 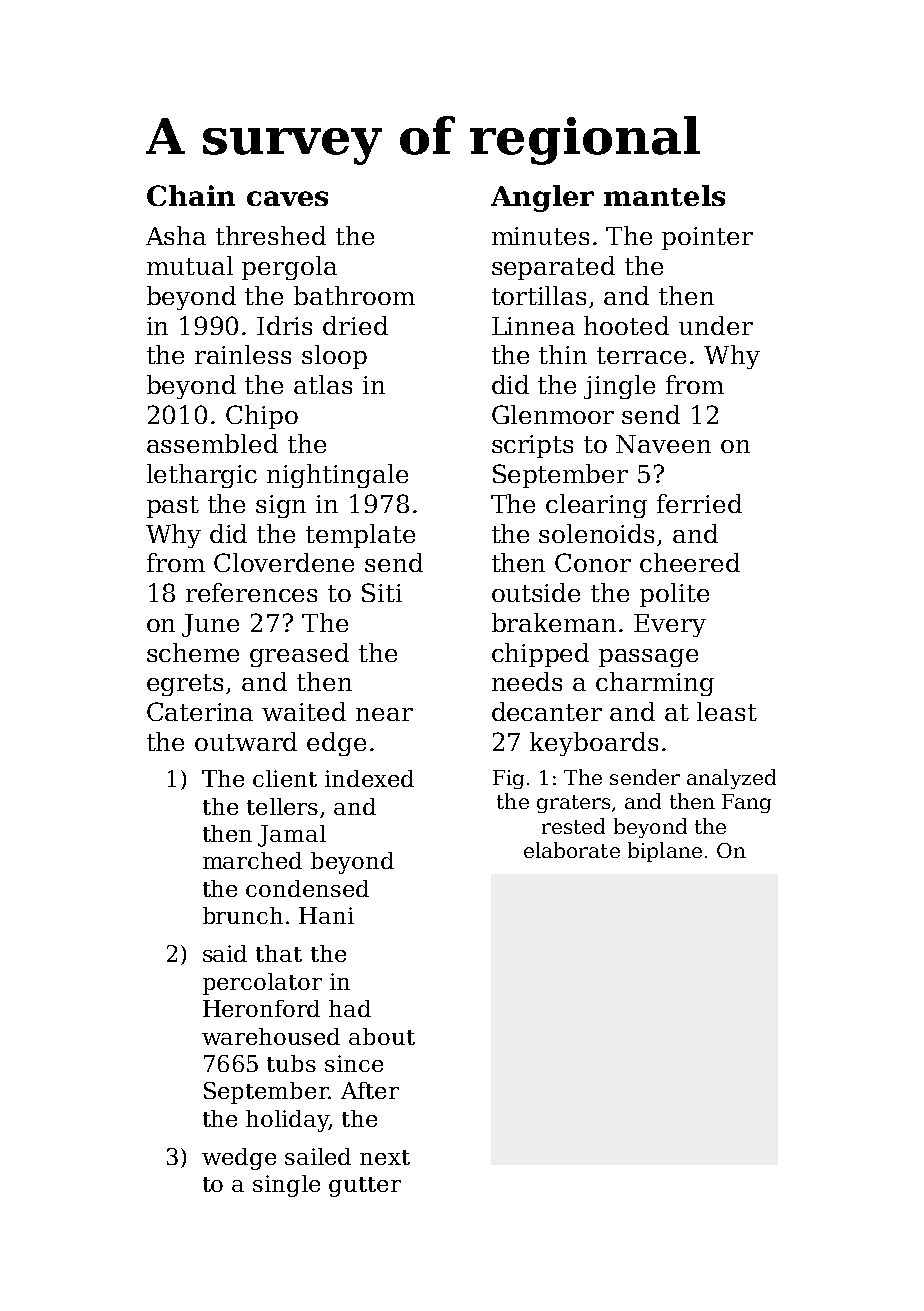 What do you see at coordinates (542, 198) in the page?
I see `Angler` at bounding box center [542, 198].
